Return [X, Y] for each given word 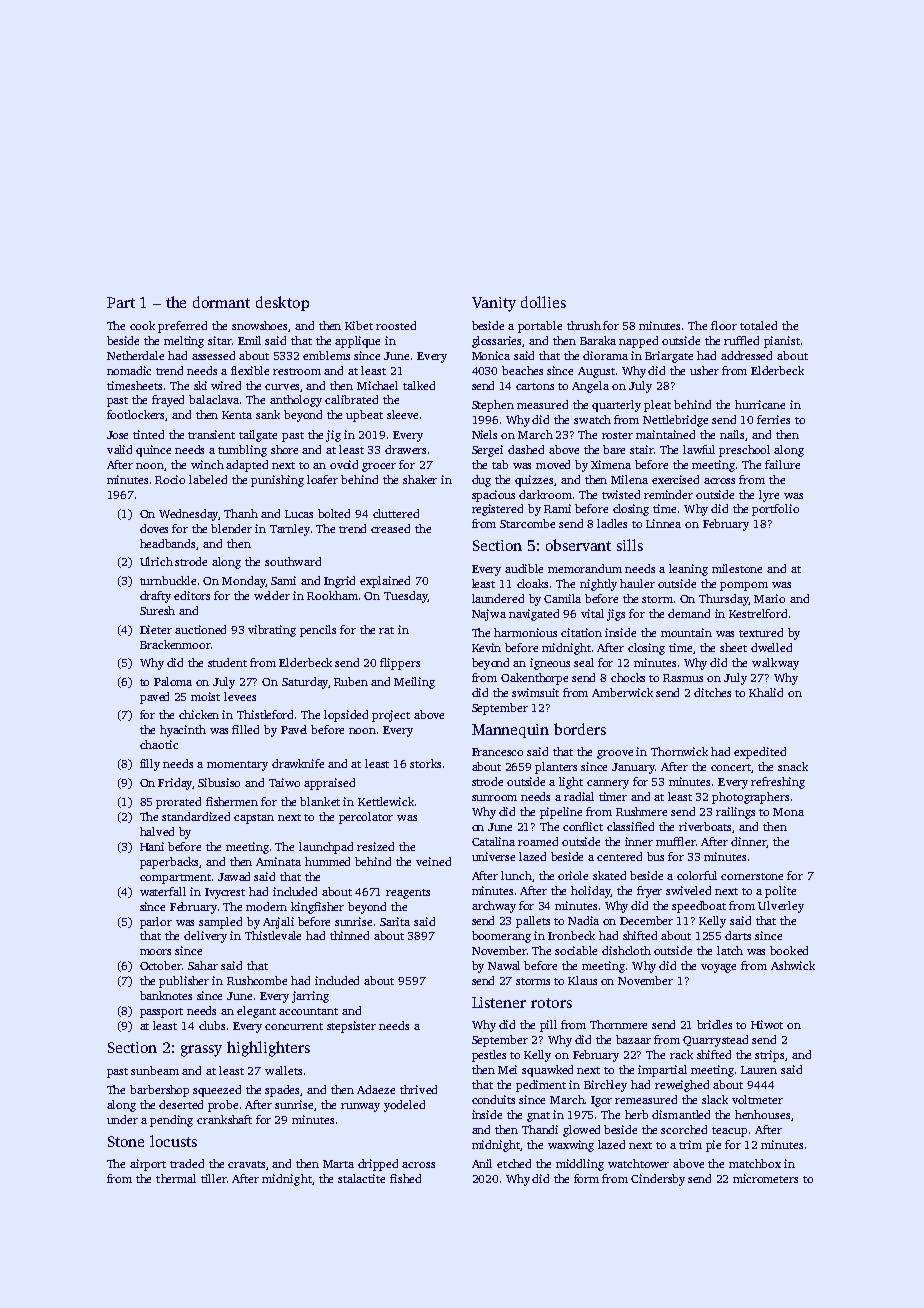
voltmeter [757, 1099]
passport [161, 1013]
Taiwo [284, 782]
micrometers [765, 1178]
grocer [379, 467]
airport [148, 1165]
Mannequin [510, 731]
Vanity [494, 304]
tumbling [242, 451]
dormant [221, 302]
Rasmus [683, 678]
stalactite [361, 1178]
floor [724, 325]
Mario [769, 598]
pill [548, 1026]
